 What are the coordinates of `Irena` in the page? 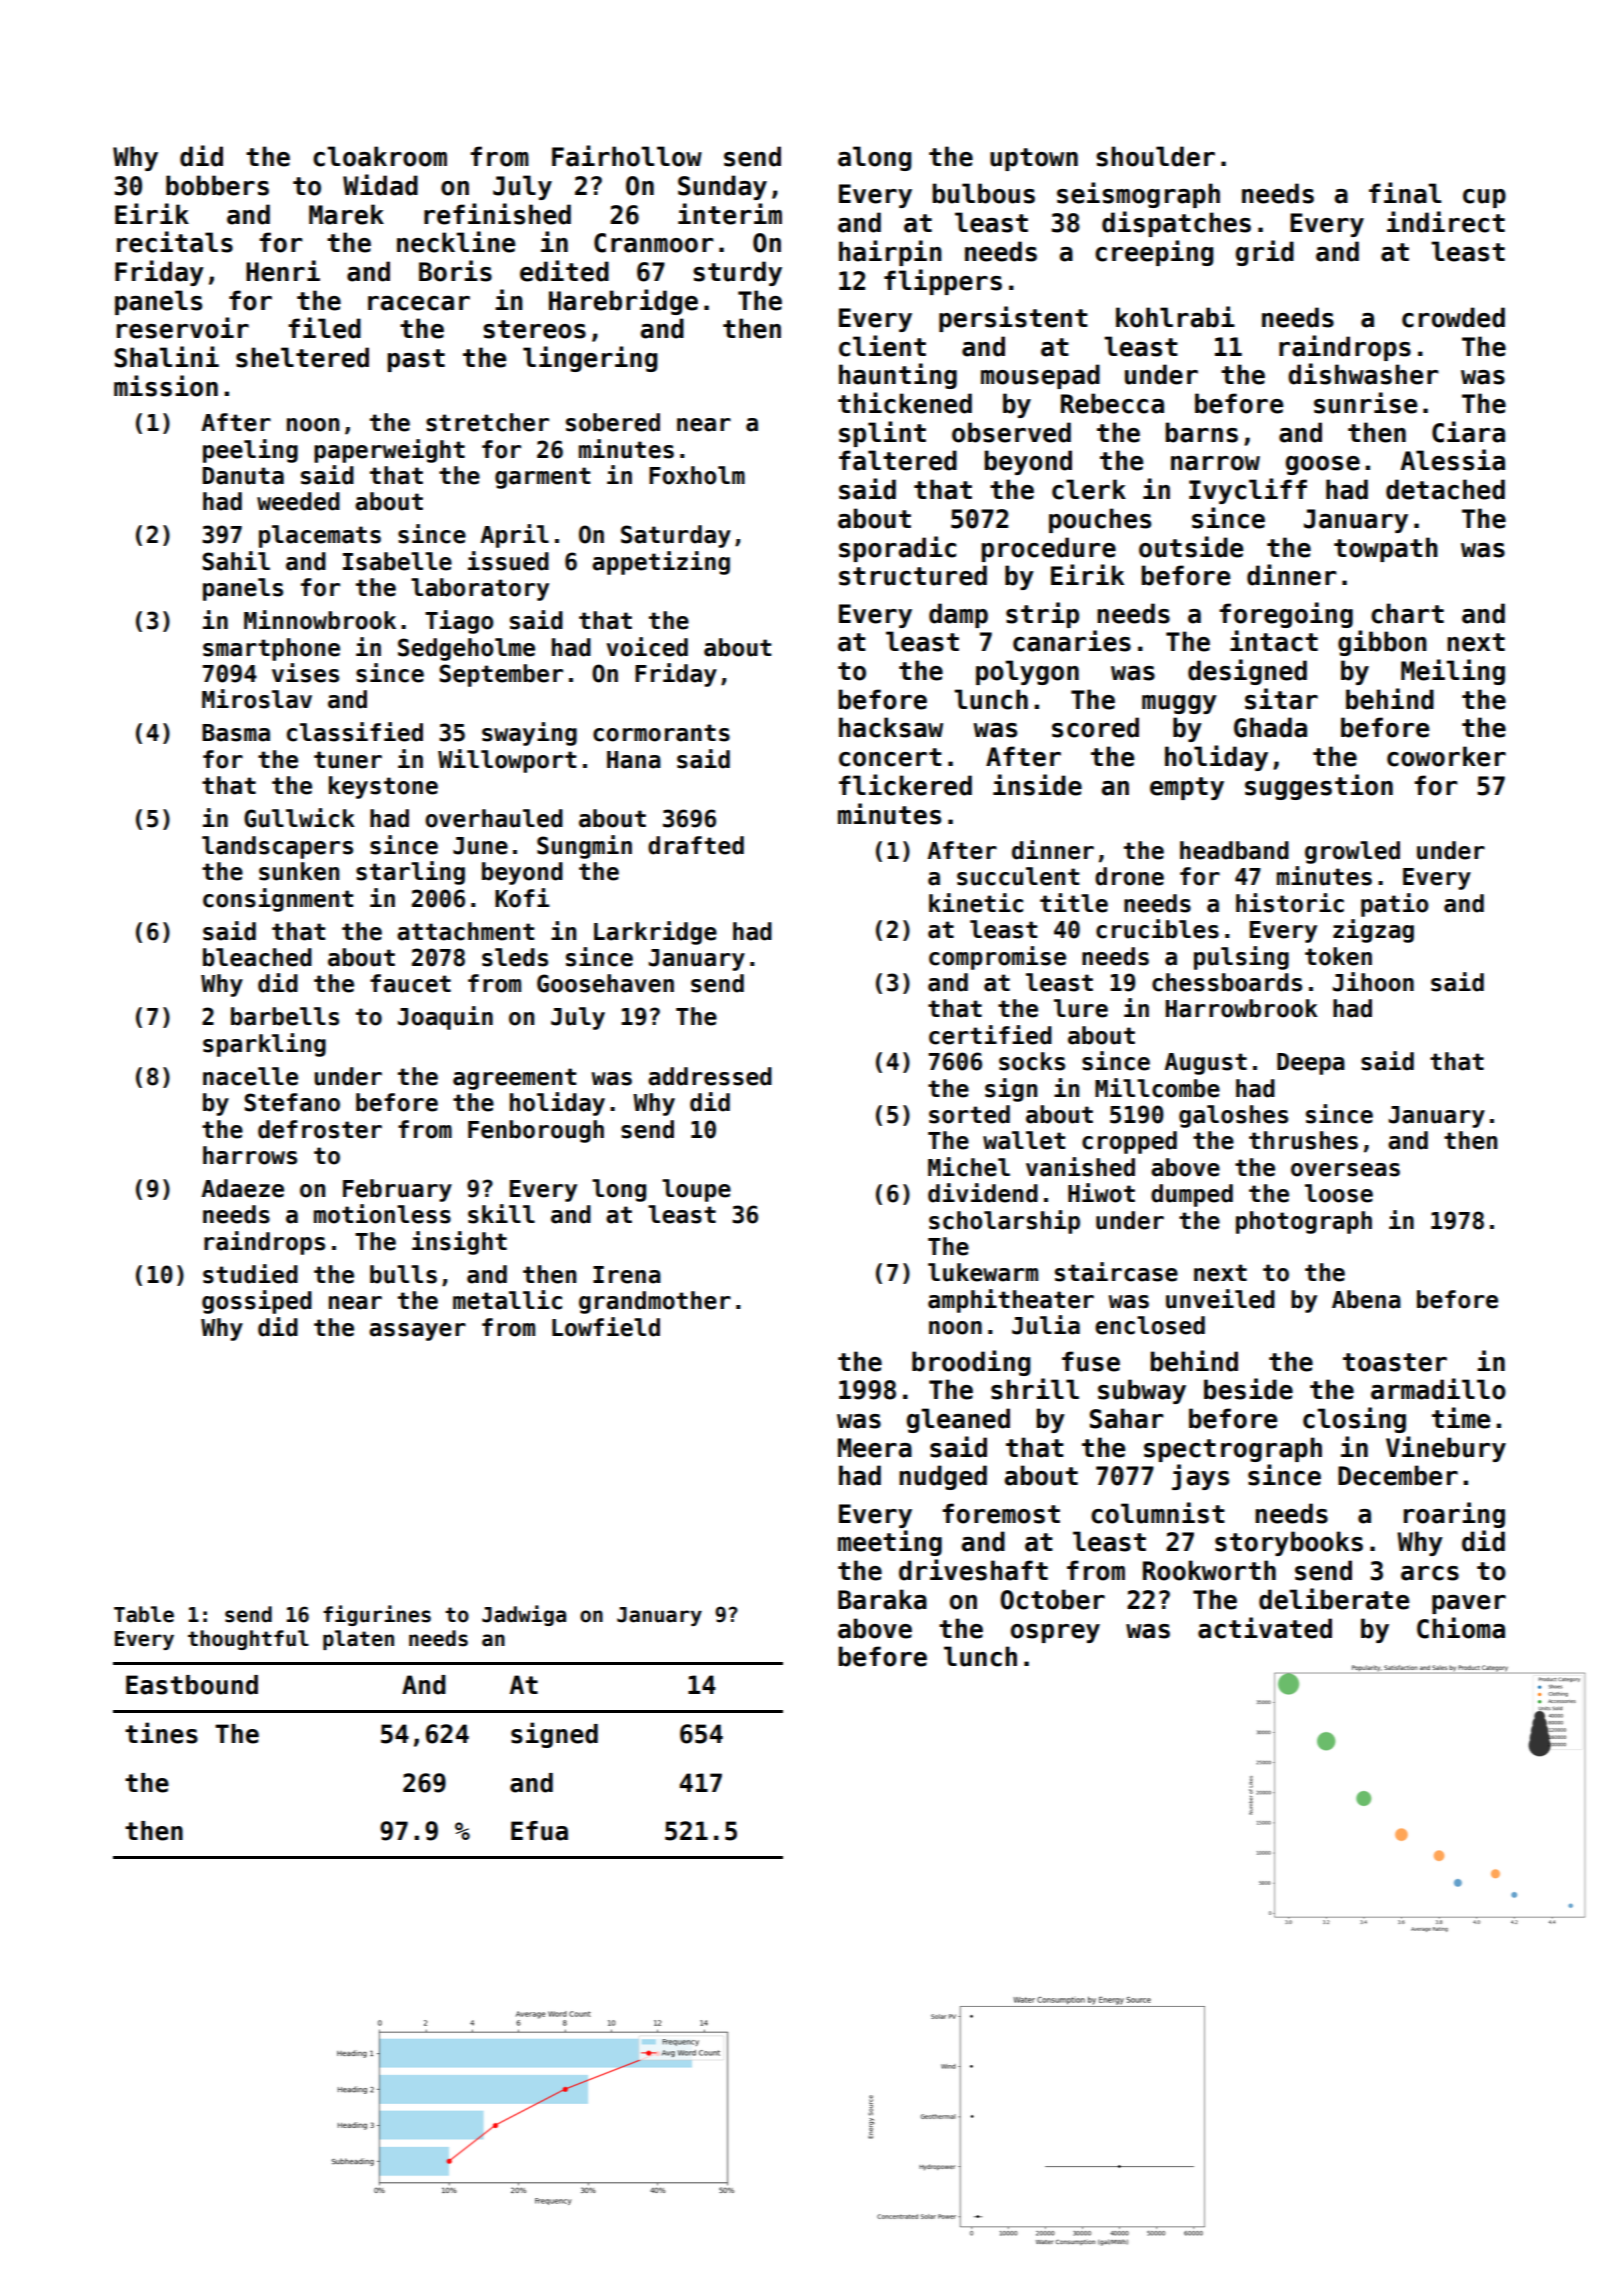 It's located at (627, 1275).
